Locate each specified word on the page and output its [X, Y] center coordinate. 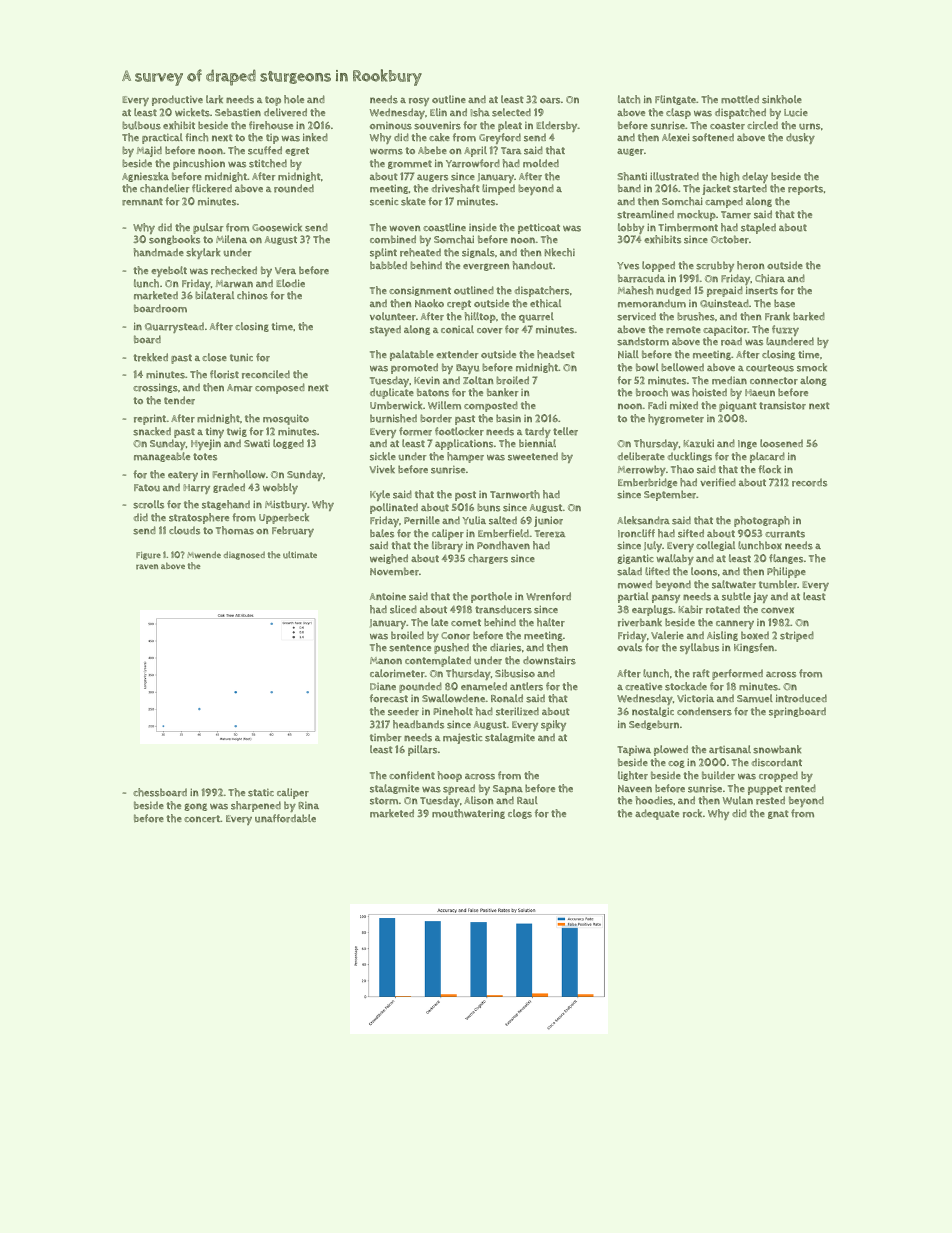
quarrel [536, 317]
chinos [252, 295]
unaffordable [285, 818]
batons [433, 392]
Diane [383, 686]
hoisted [709, 392]
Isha [480, 112]
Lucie [796, 113]
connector [774, 381]
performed [737, 674]
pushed [451, 648]
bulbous [141, 125]
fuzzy [785, 330]
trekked [150, 357]
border [436, 418]
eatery [183, 476]
